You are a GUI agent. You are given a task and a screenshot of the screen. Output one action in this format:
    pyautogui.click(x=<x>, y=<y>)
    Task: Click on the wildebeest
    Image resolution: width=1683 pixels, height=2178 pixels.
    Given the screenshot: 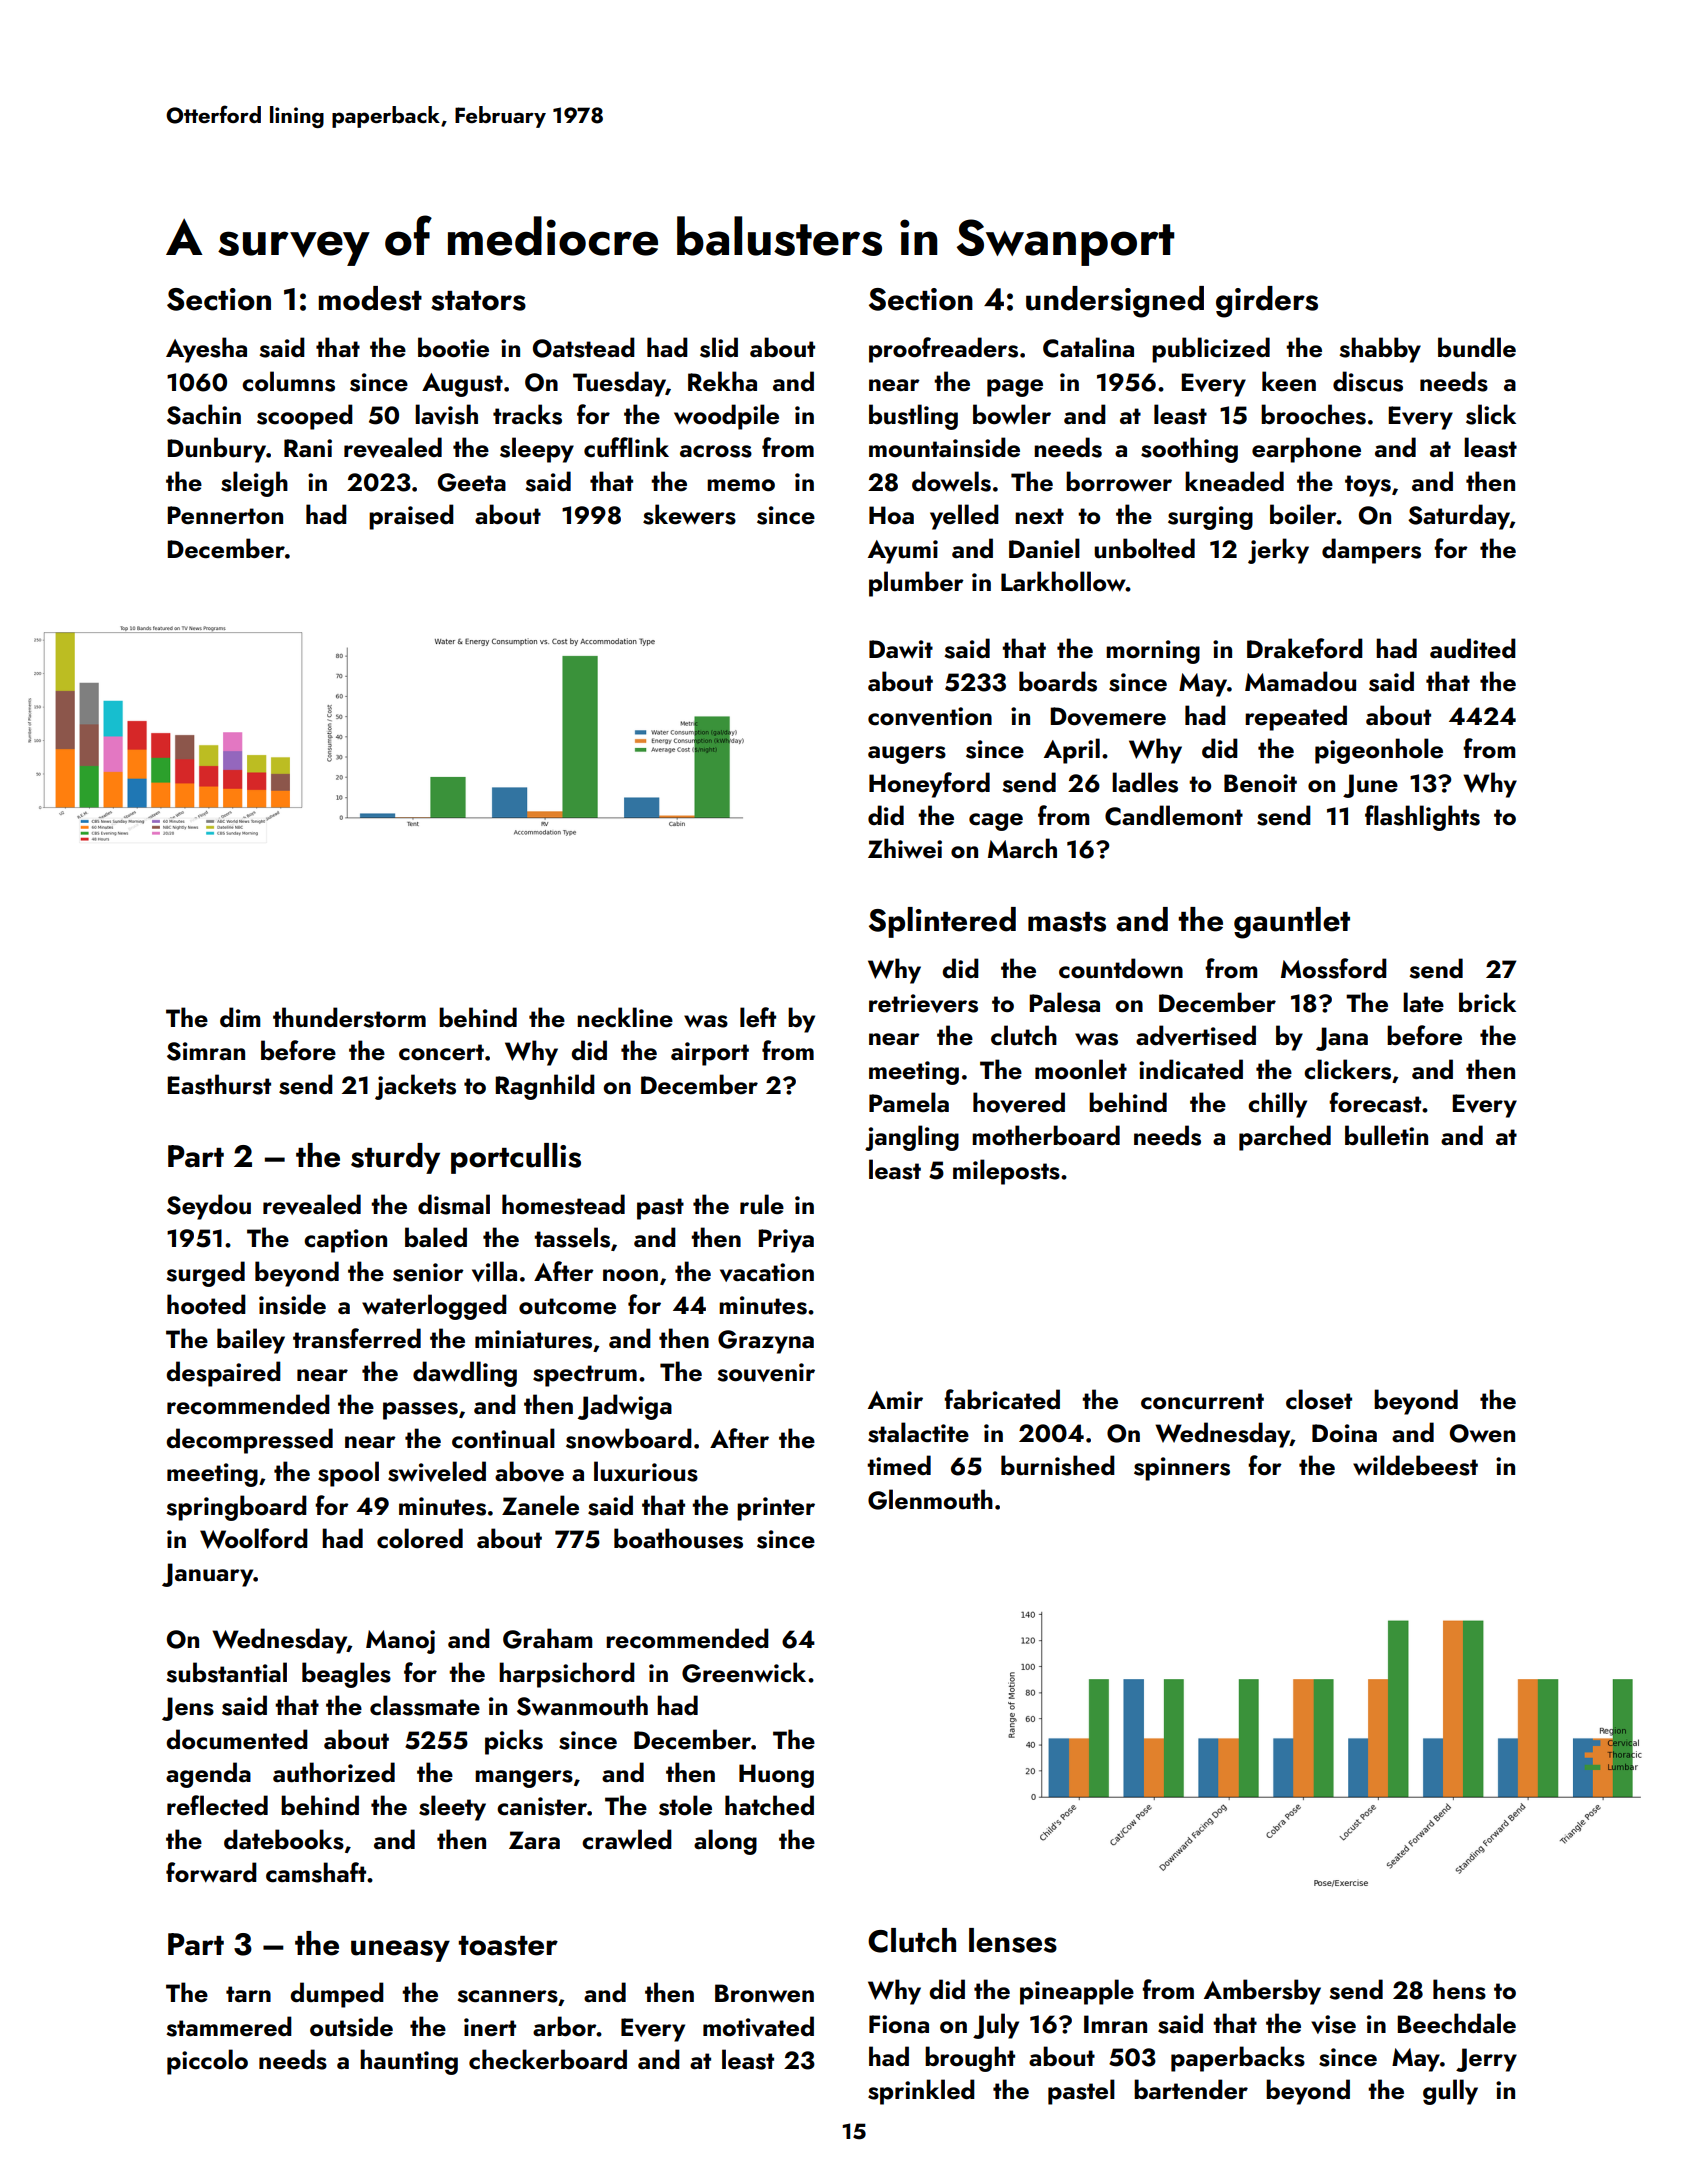 What is the action you would take?
    pyautogui.click(x=1415, y=1465)
